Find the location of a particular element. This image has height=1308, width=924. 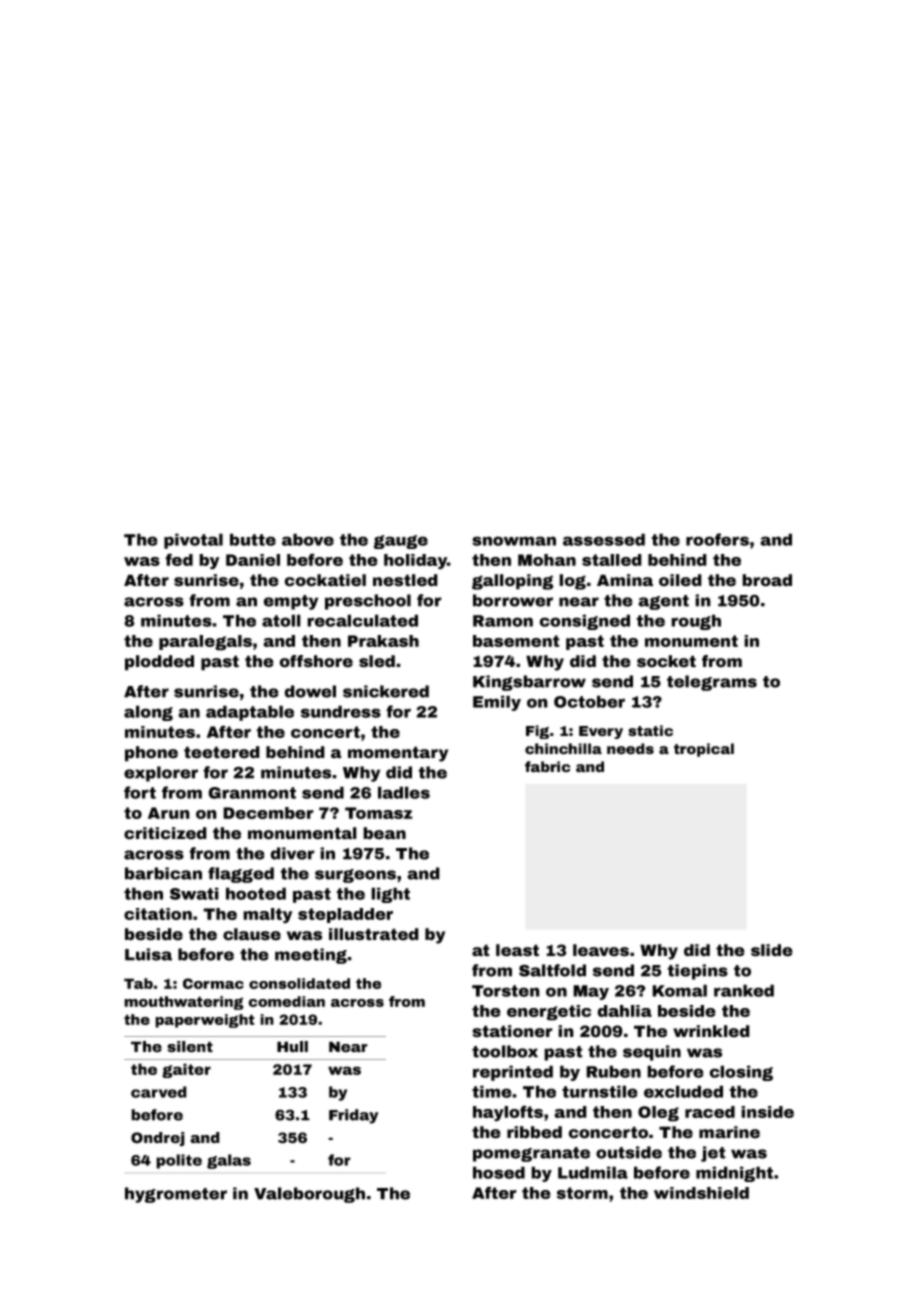

nestled is located at coordinates (405, 580).
